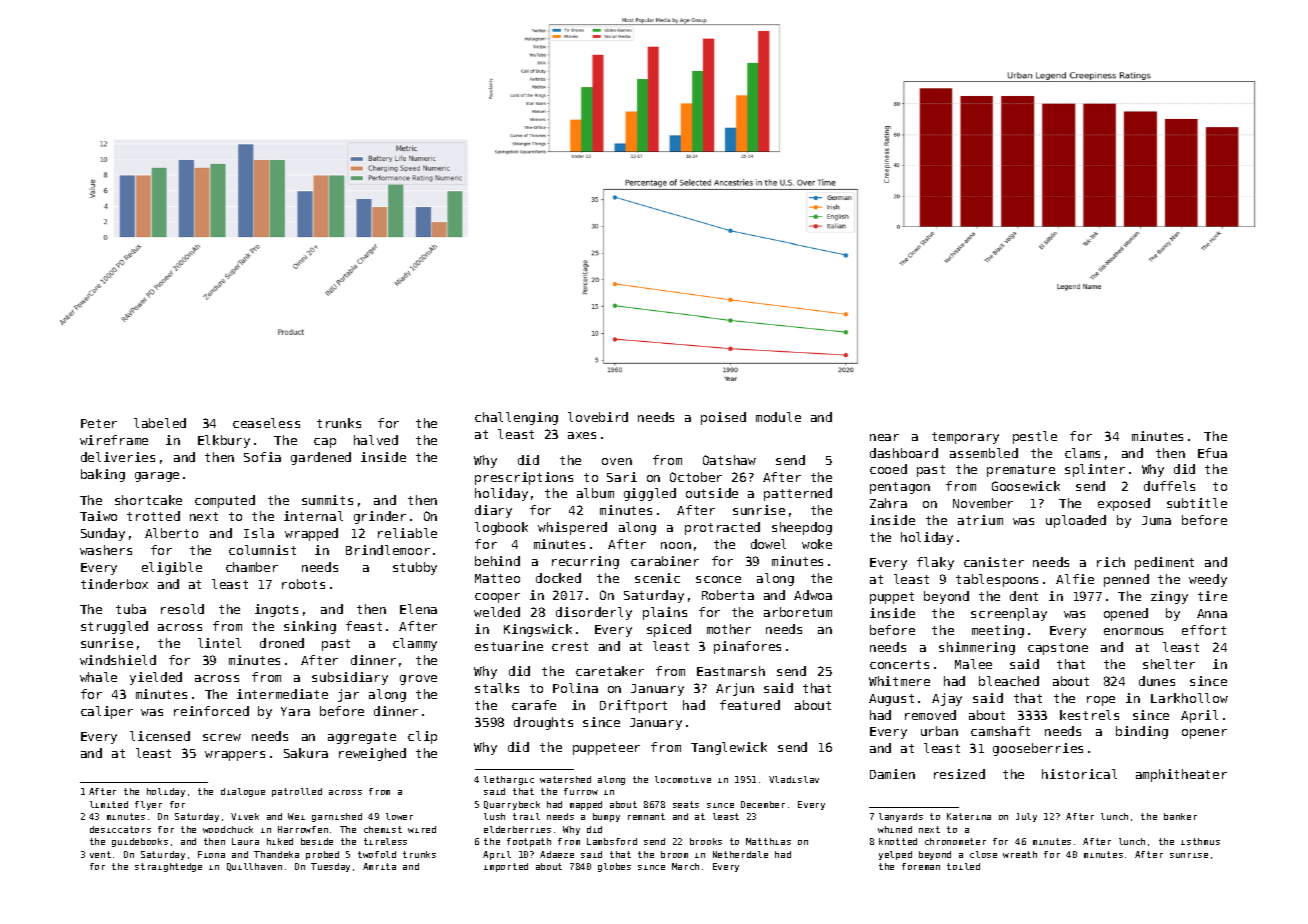 The width and height of the screenshot is (1308, 924). Describe the element at coordinates (980, 520) in the screenshot. I see `atrium` at that location.
